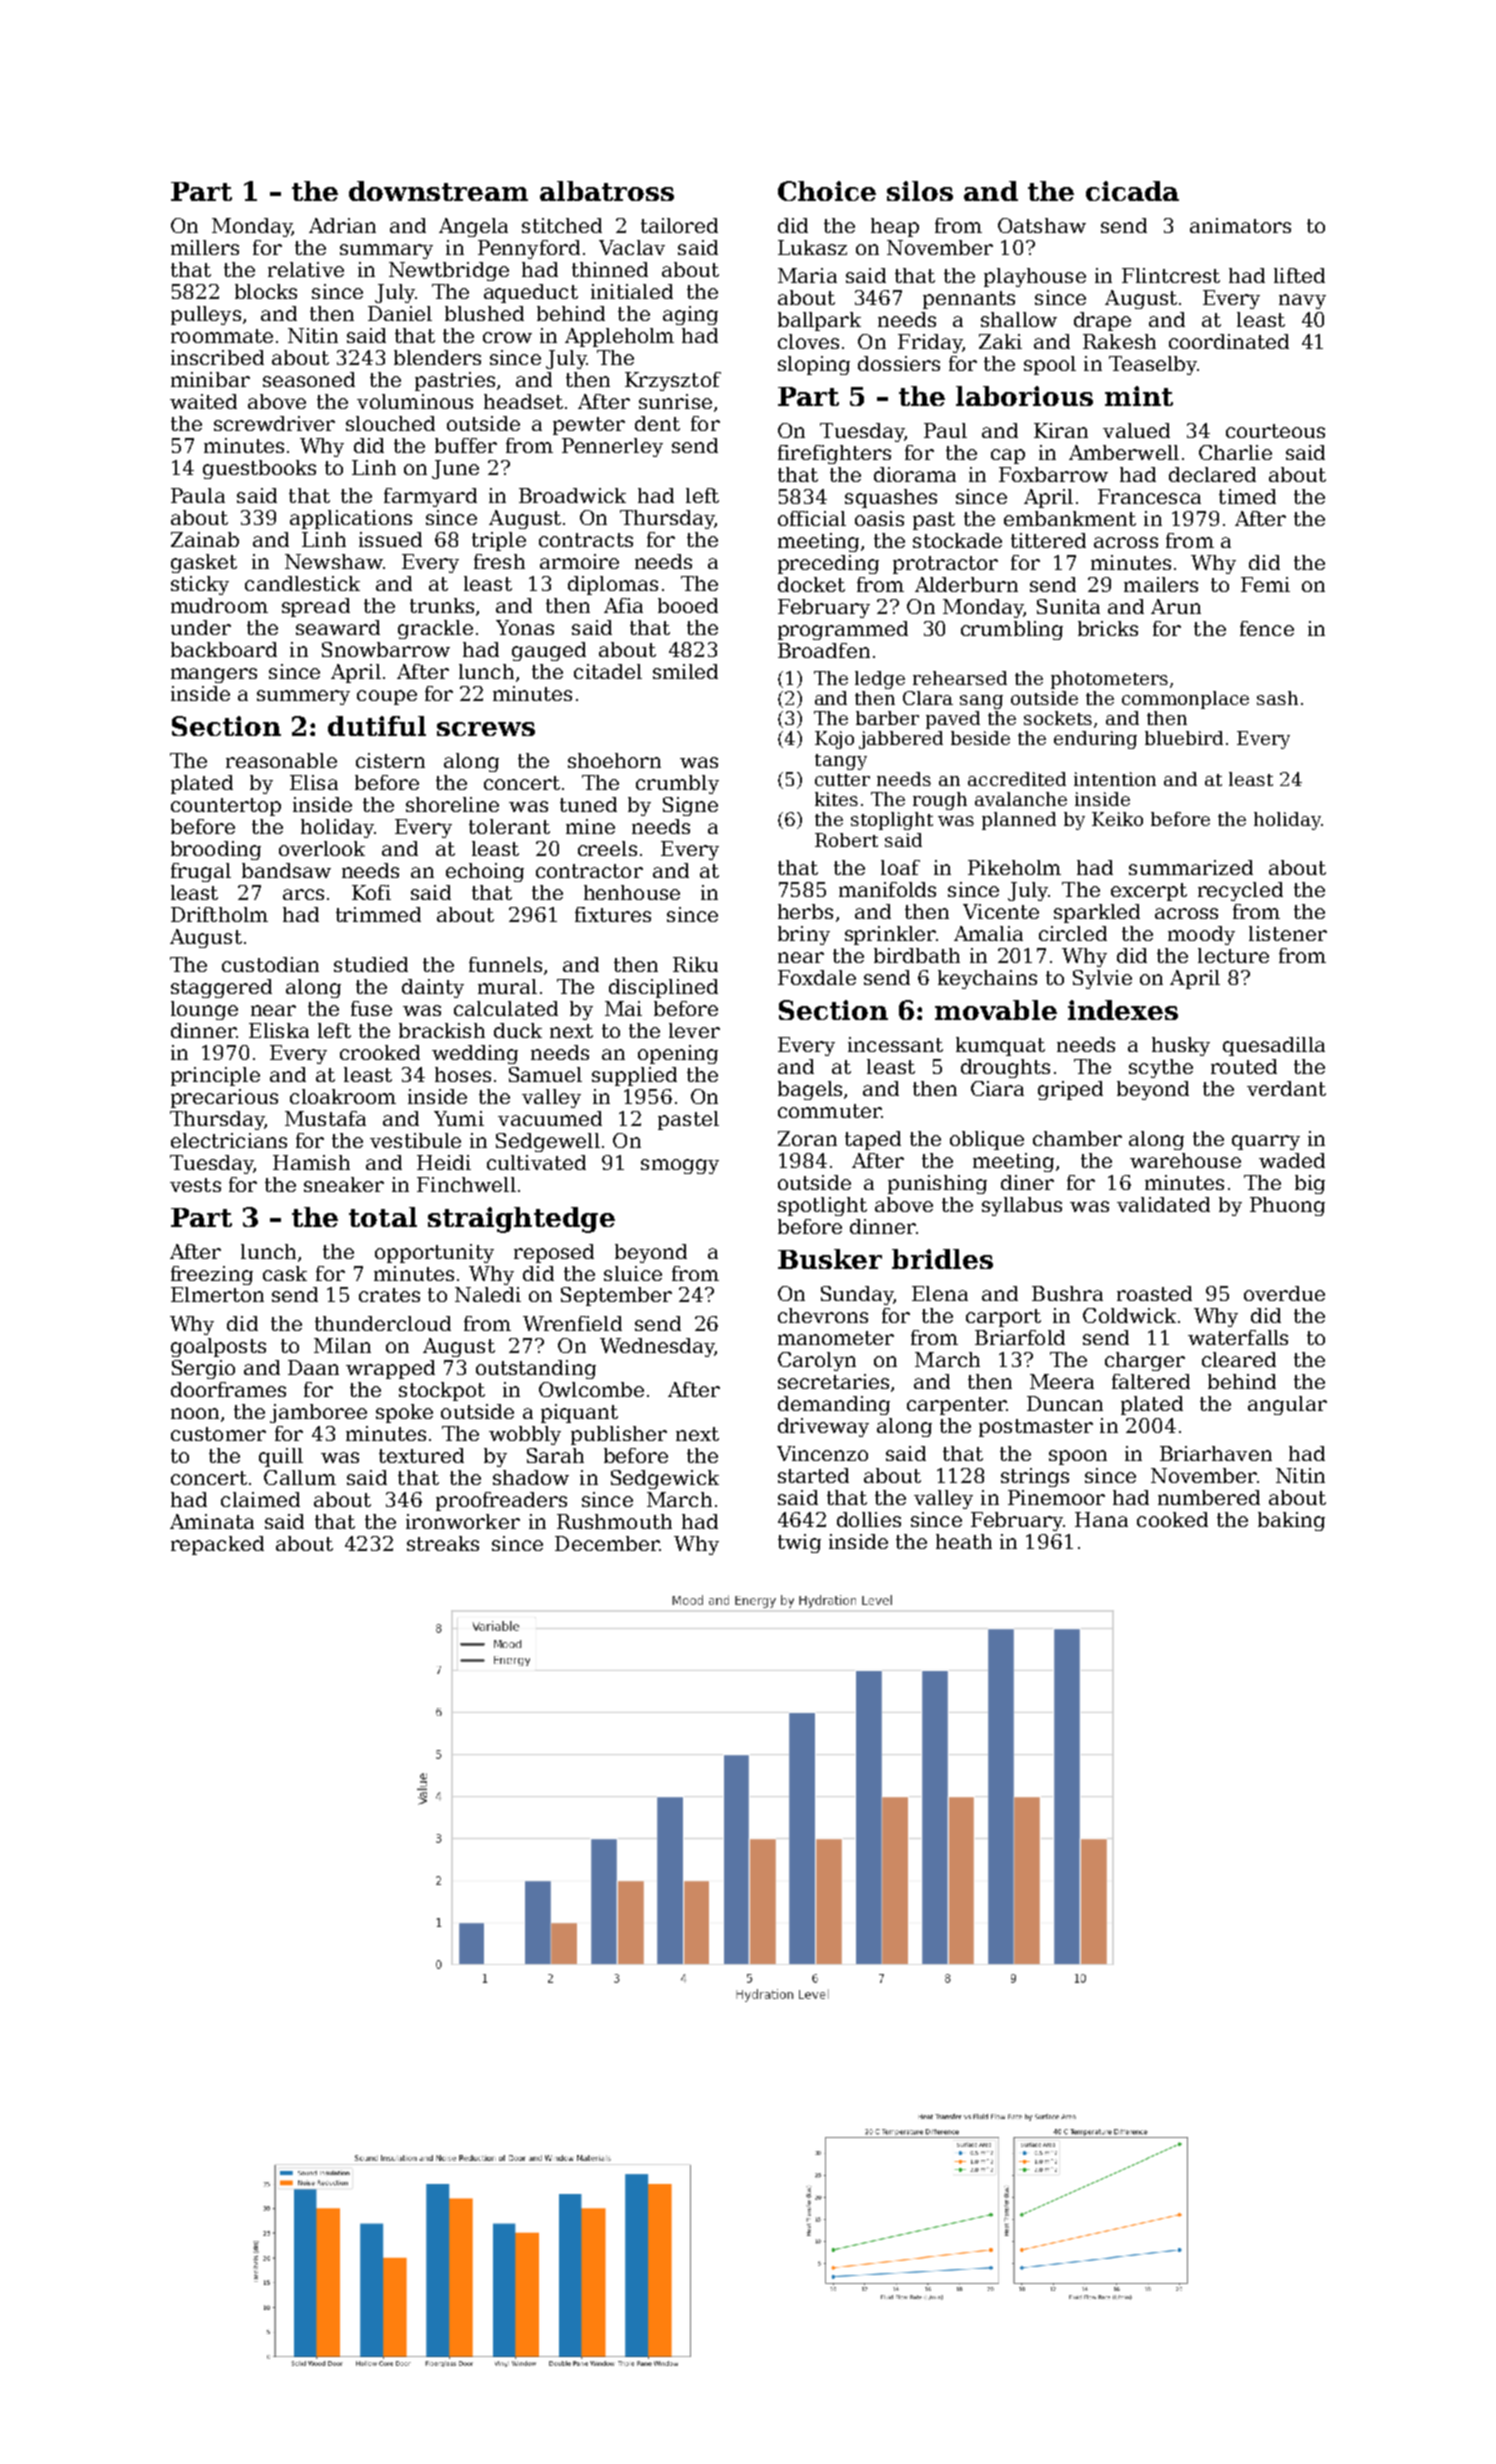 The height and width of the document is (2464, 1496). Describe the element at coordinates (285, 1273) in the document. I see `cask` at that location.
